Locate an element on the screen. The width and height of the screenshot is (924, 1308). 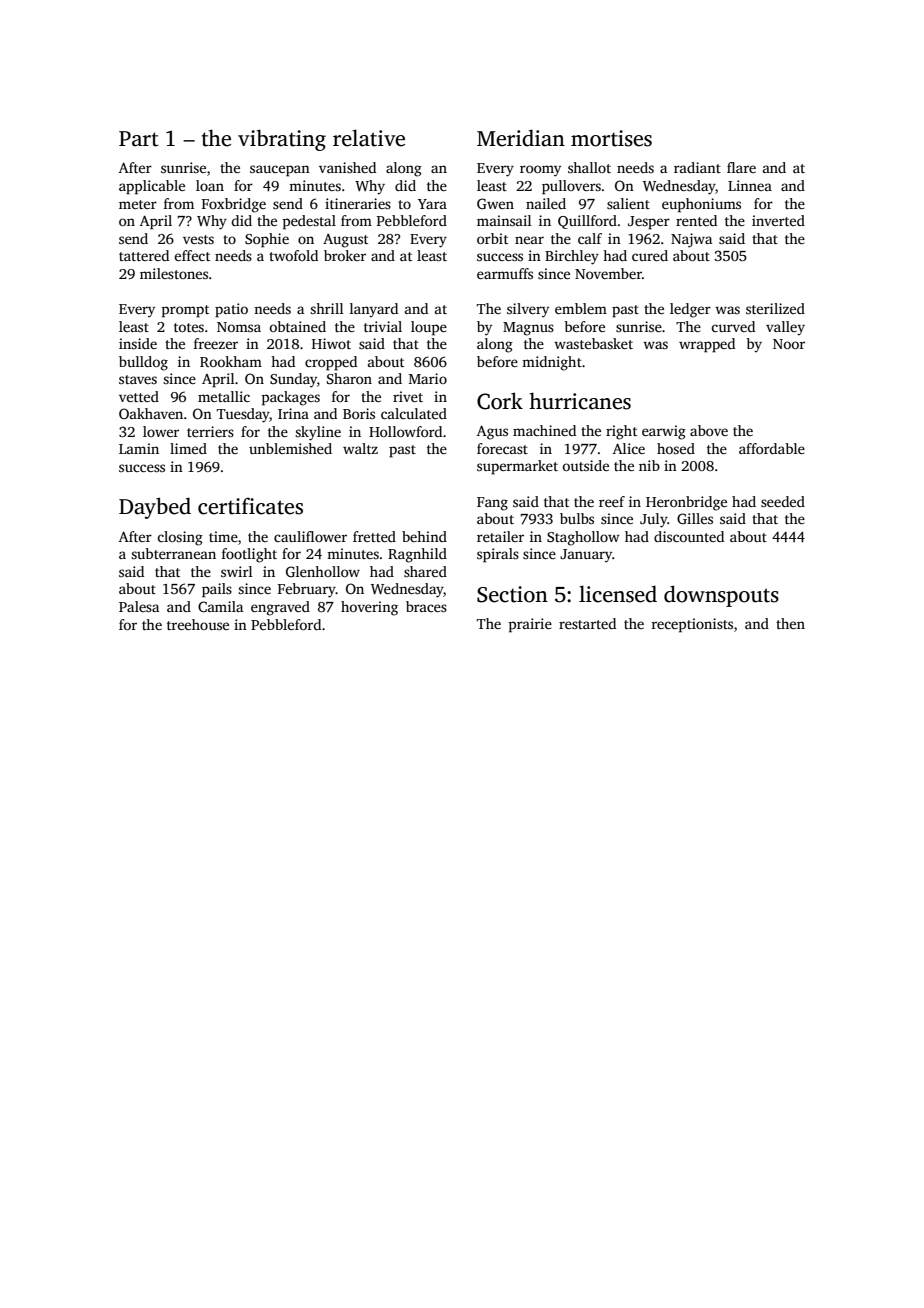
discounted is located at coordinates (689, 536).
